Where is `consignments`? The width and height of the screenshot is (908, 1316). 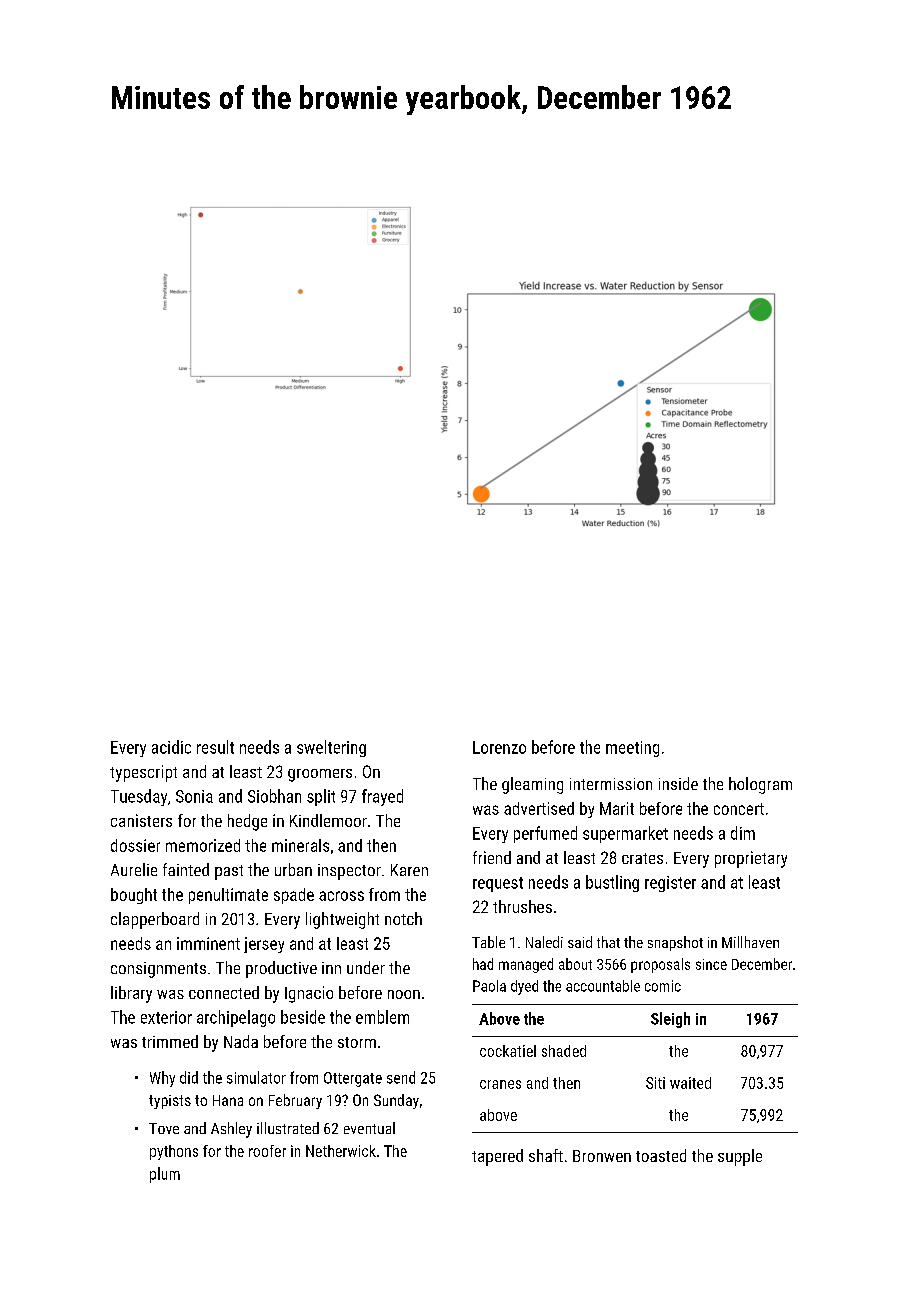 consignments is located at coordinates (158, 970).
